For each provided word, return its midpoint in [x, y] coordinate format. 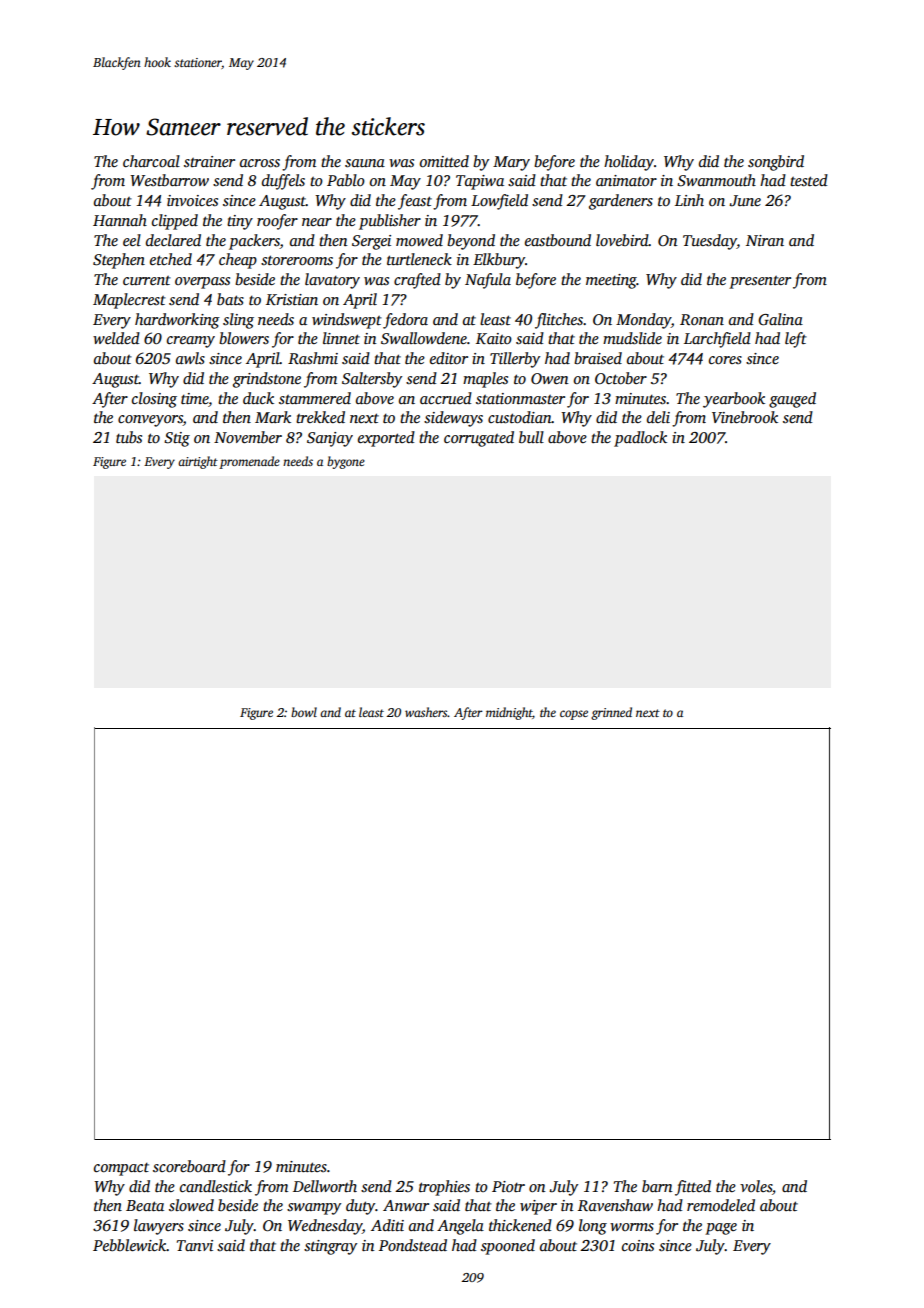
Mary [511, 163]
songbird [776, 163]
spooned [508, 1247]
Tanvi [195, 1245]
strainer [209, 161]
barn [657, 1186]
